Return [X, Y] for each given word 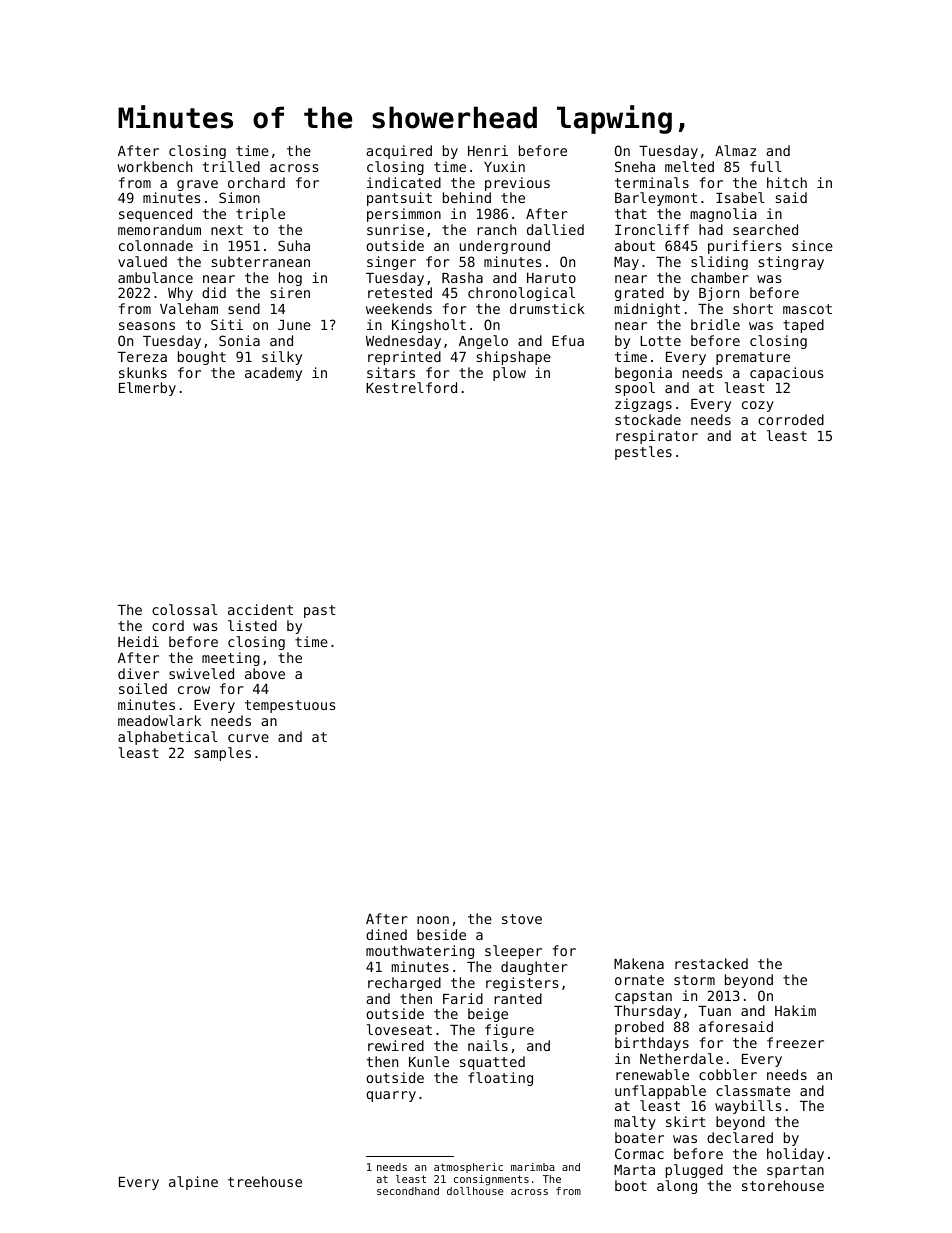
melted [689, 166]
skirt [686, 1121]
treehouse [265, 1181]
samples [223, 754]
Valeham [189, 308]
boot [631, 1185]
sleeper [513, 952]
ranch [496, 229]
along [677, 1187]
